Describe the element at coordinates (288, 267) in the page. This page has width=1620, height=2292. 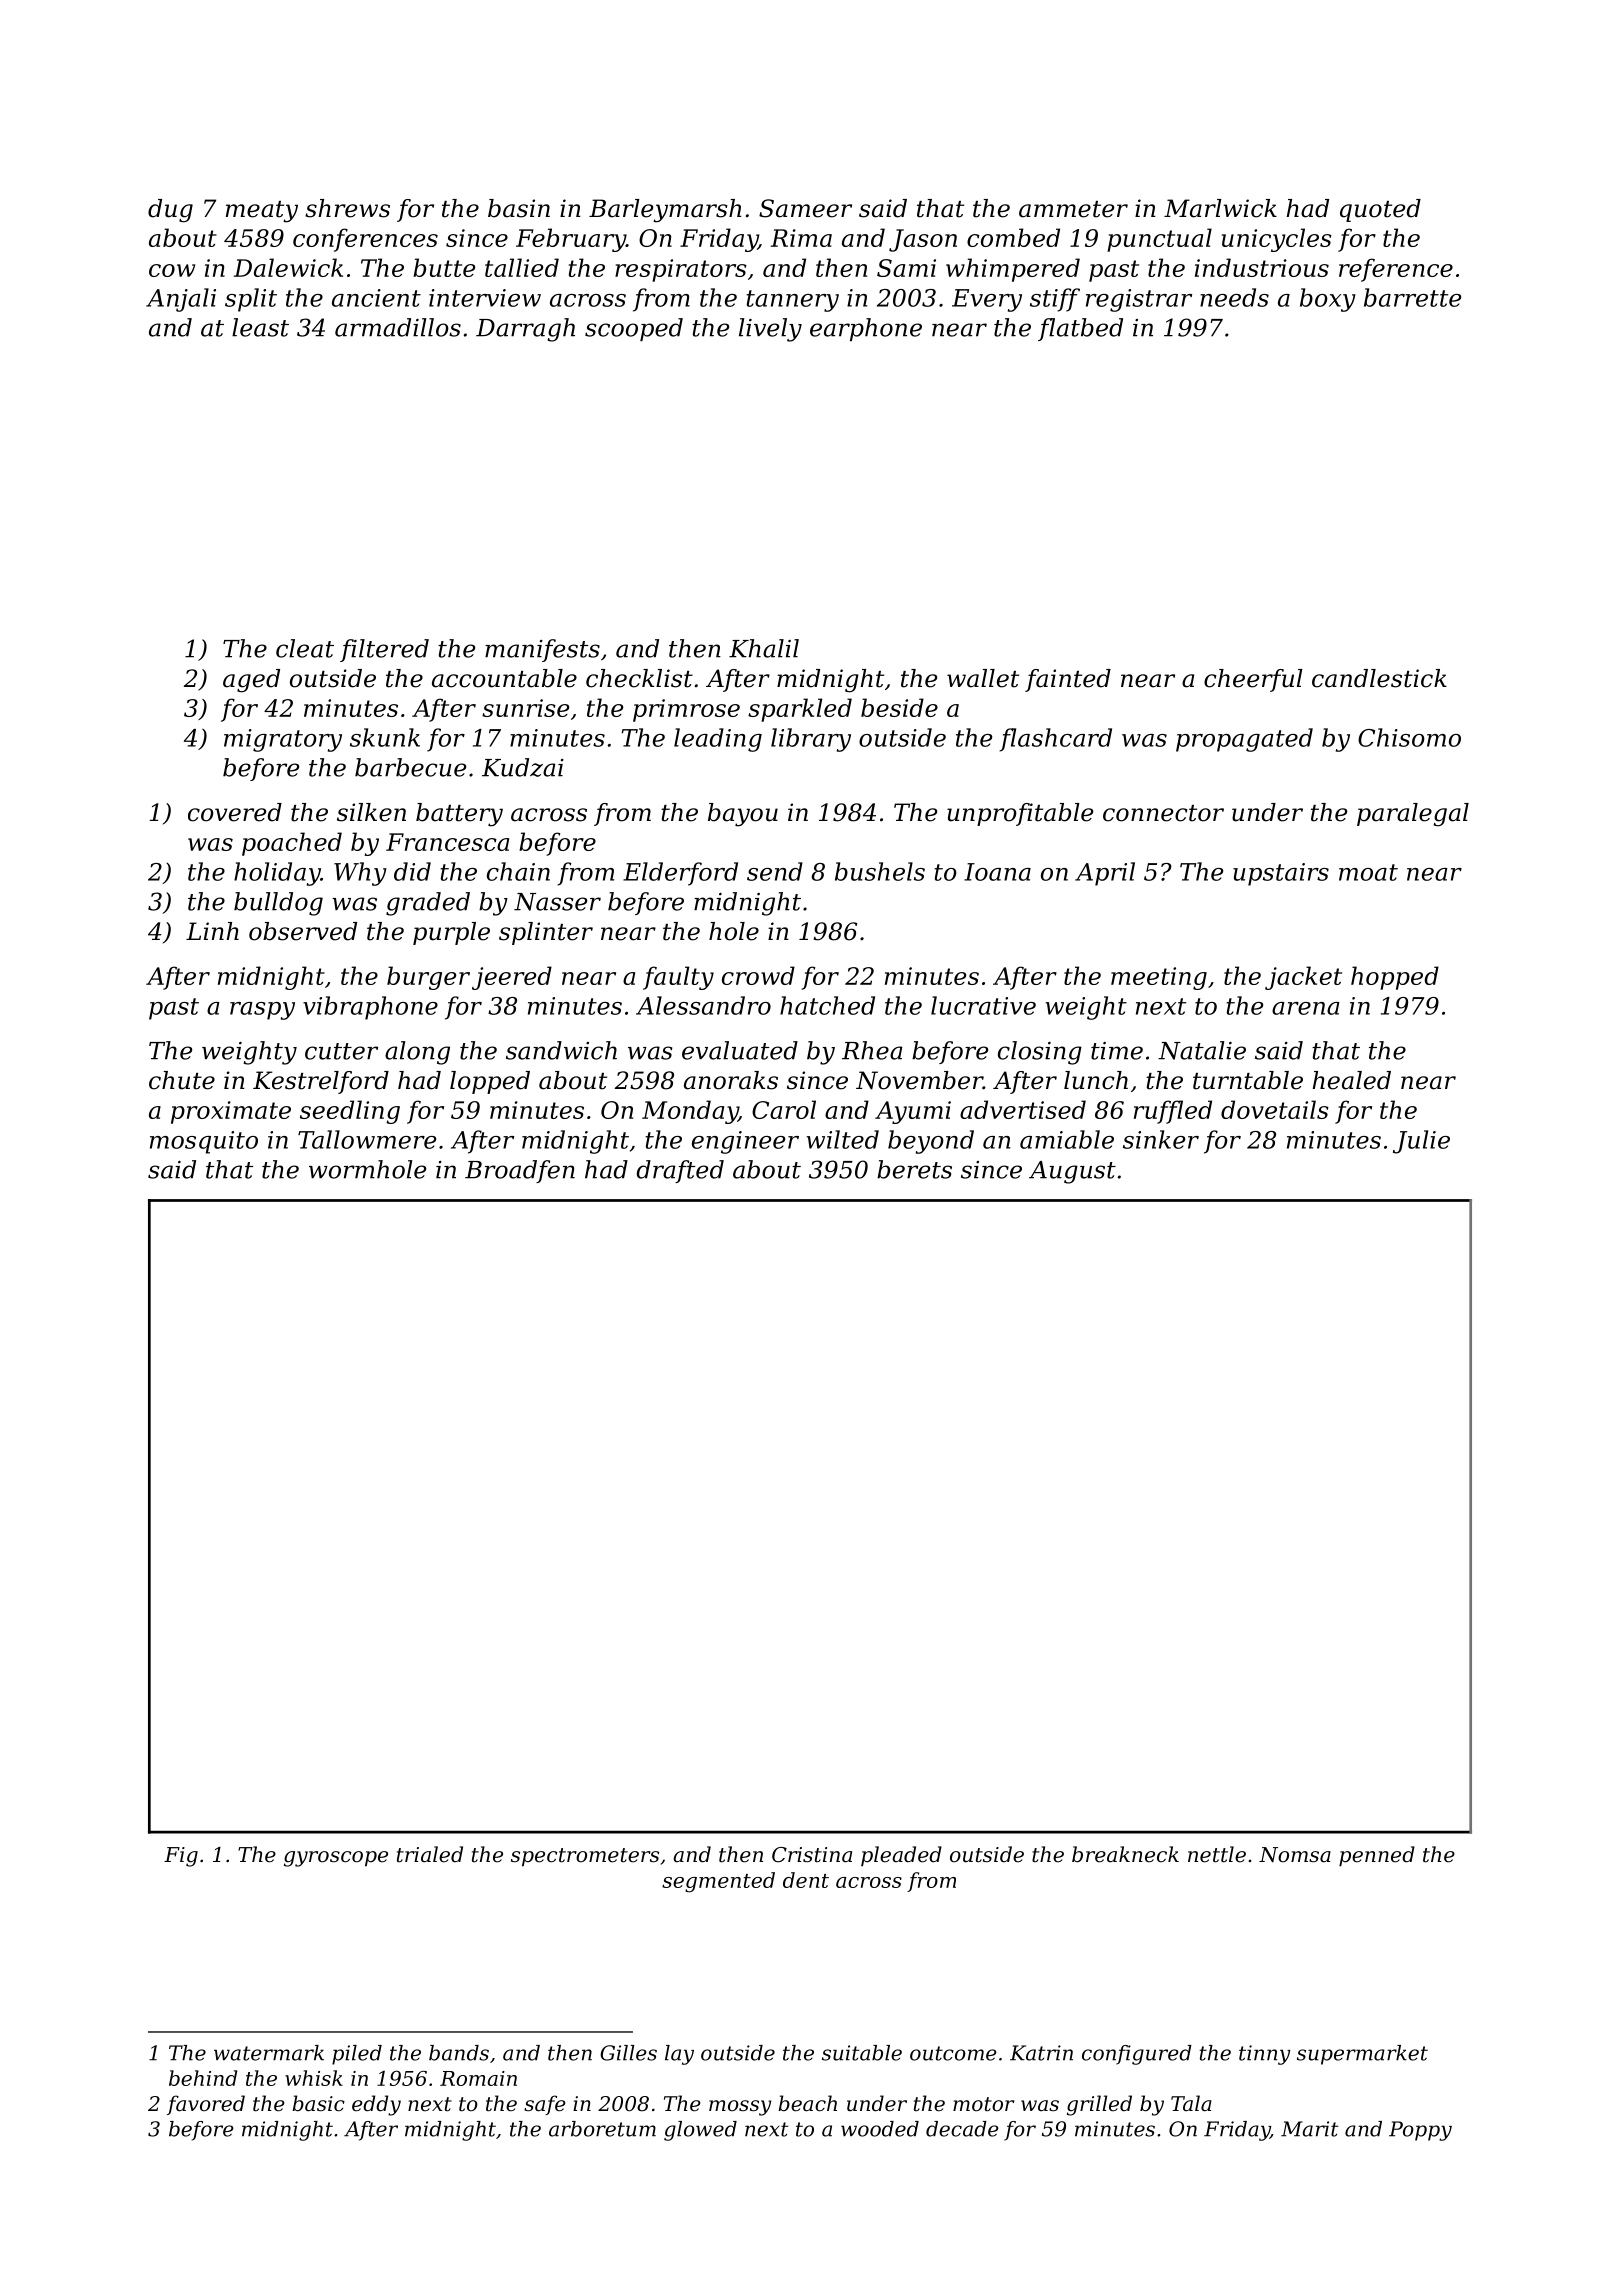
I see `Dalewick` at that location.
